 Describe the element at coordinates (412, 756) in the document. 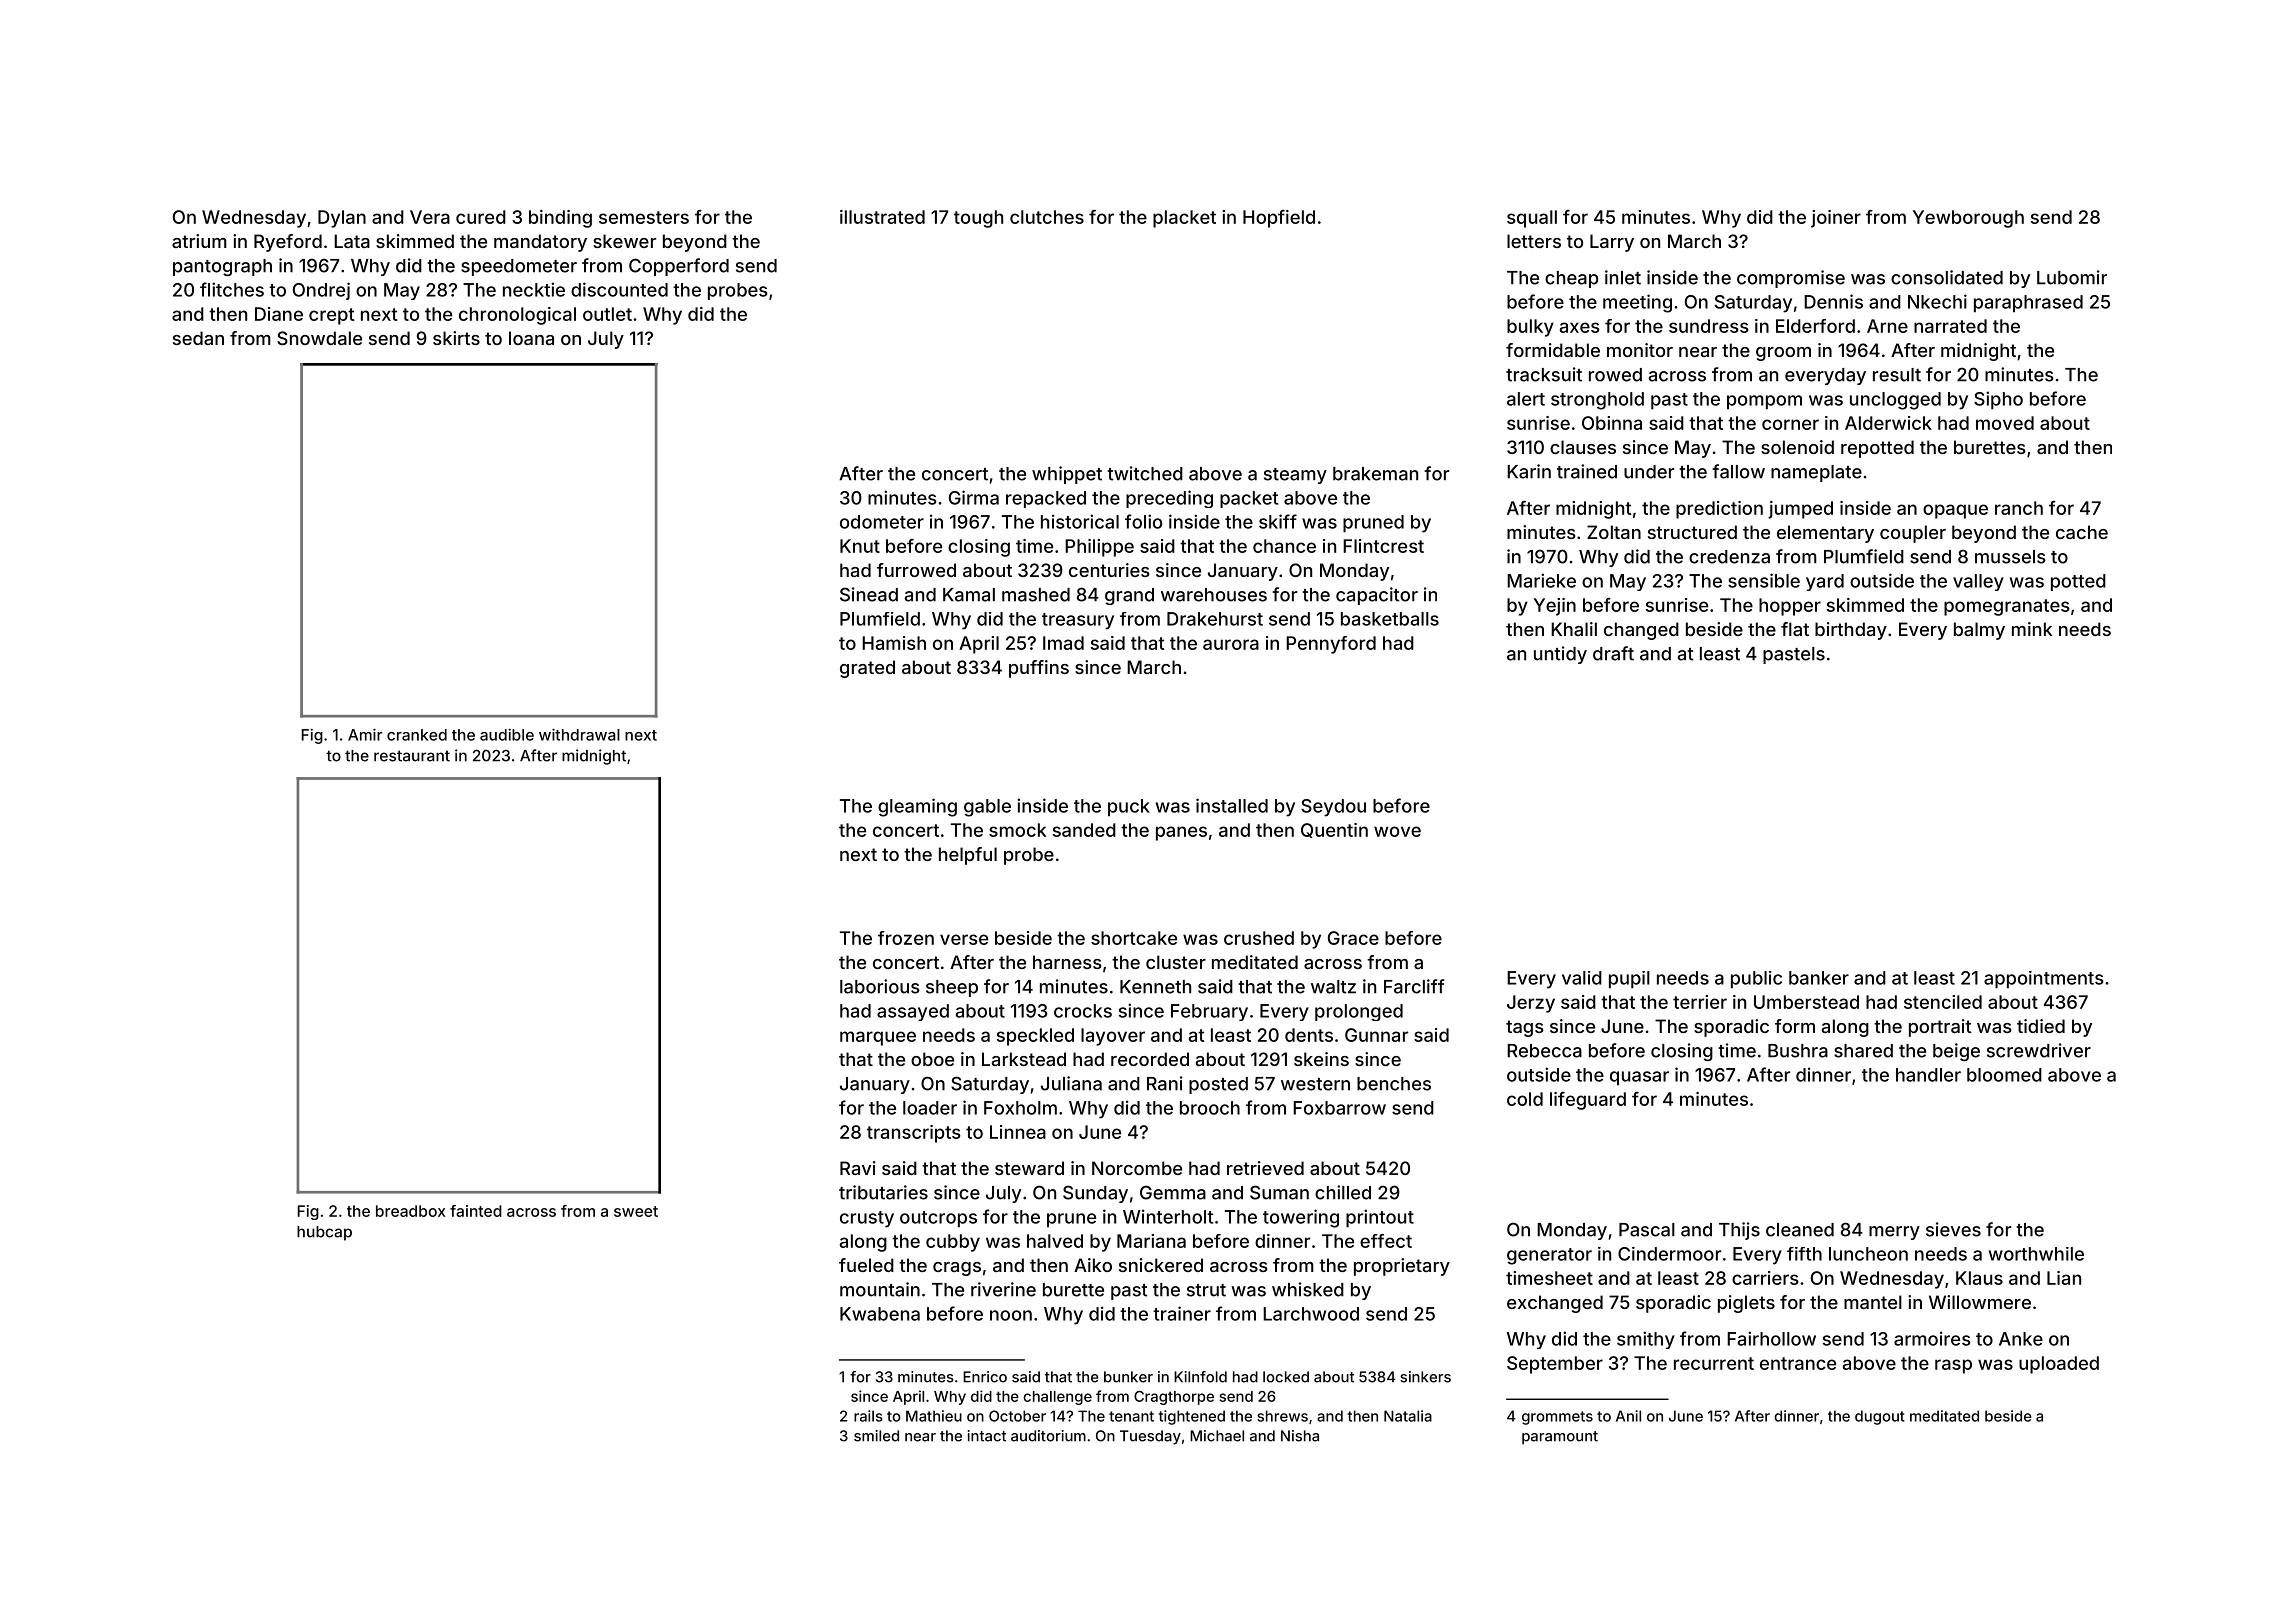

I see `restaurant` at that location.
